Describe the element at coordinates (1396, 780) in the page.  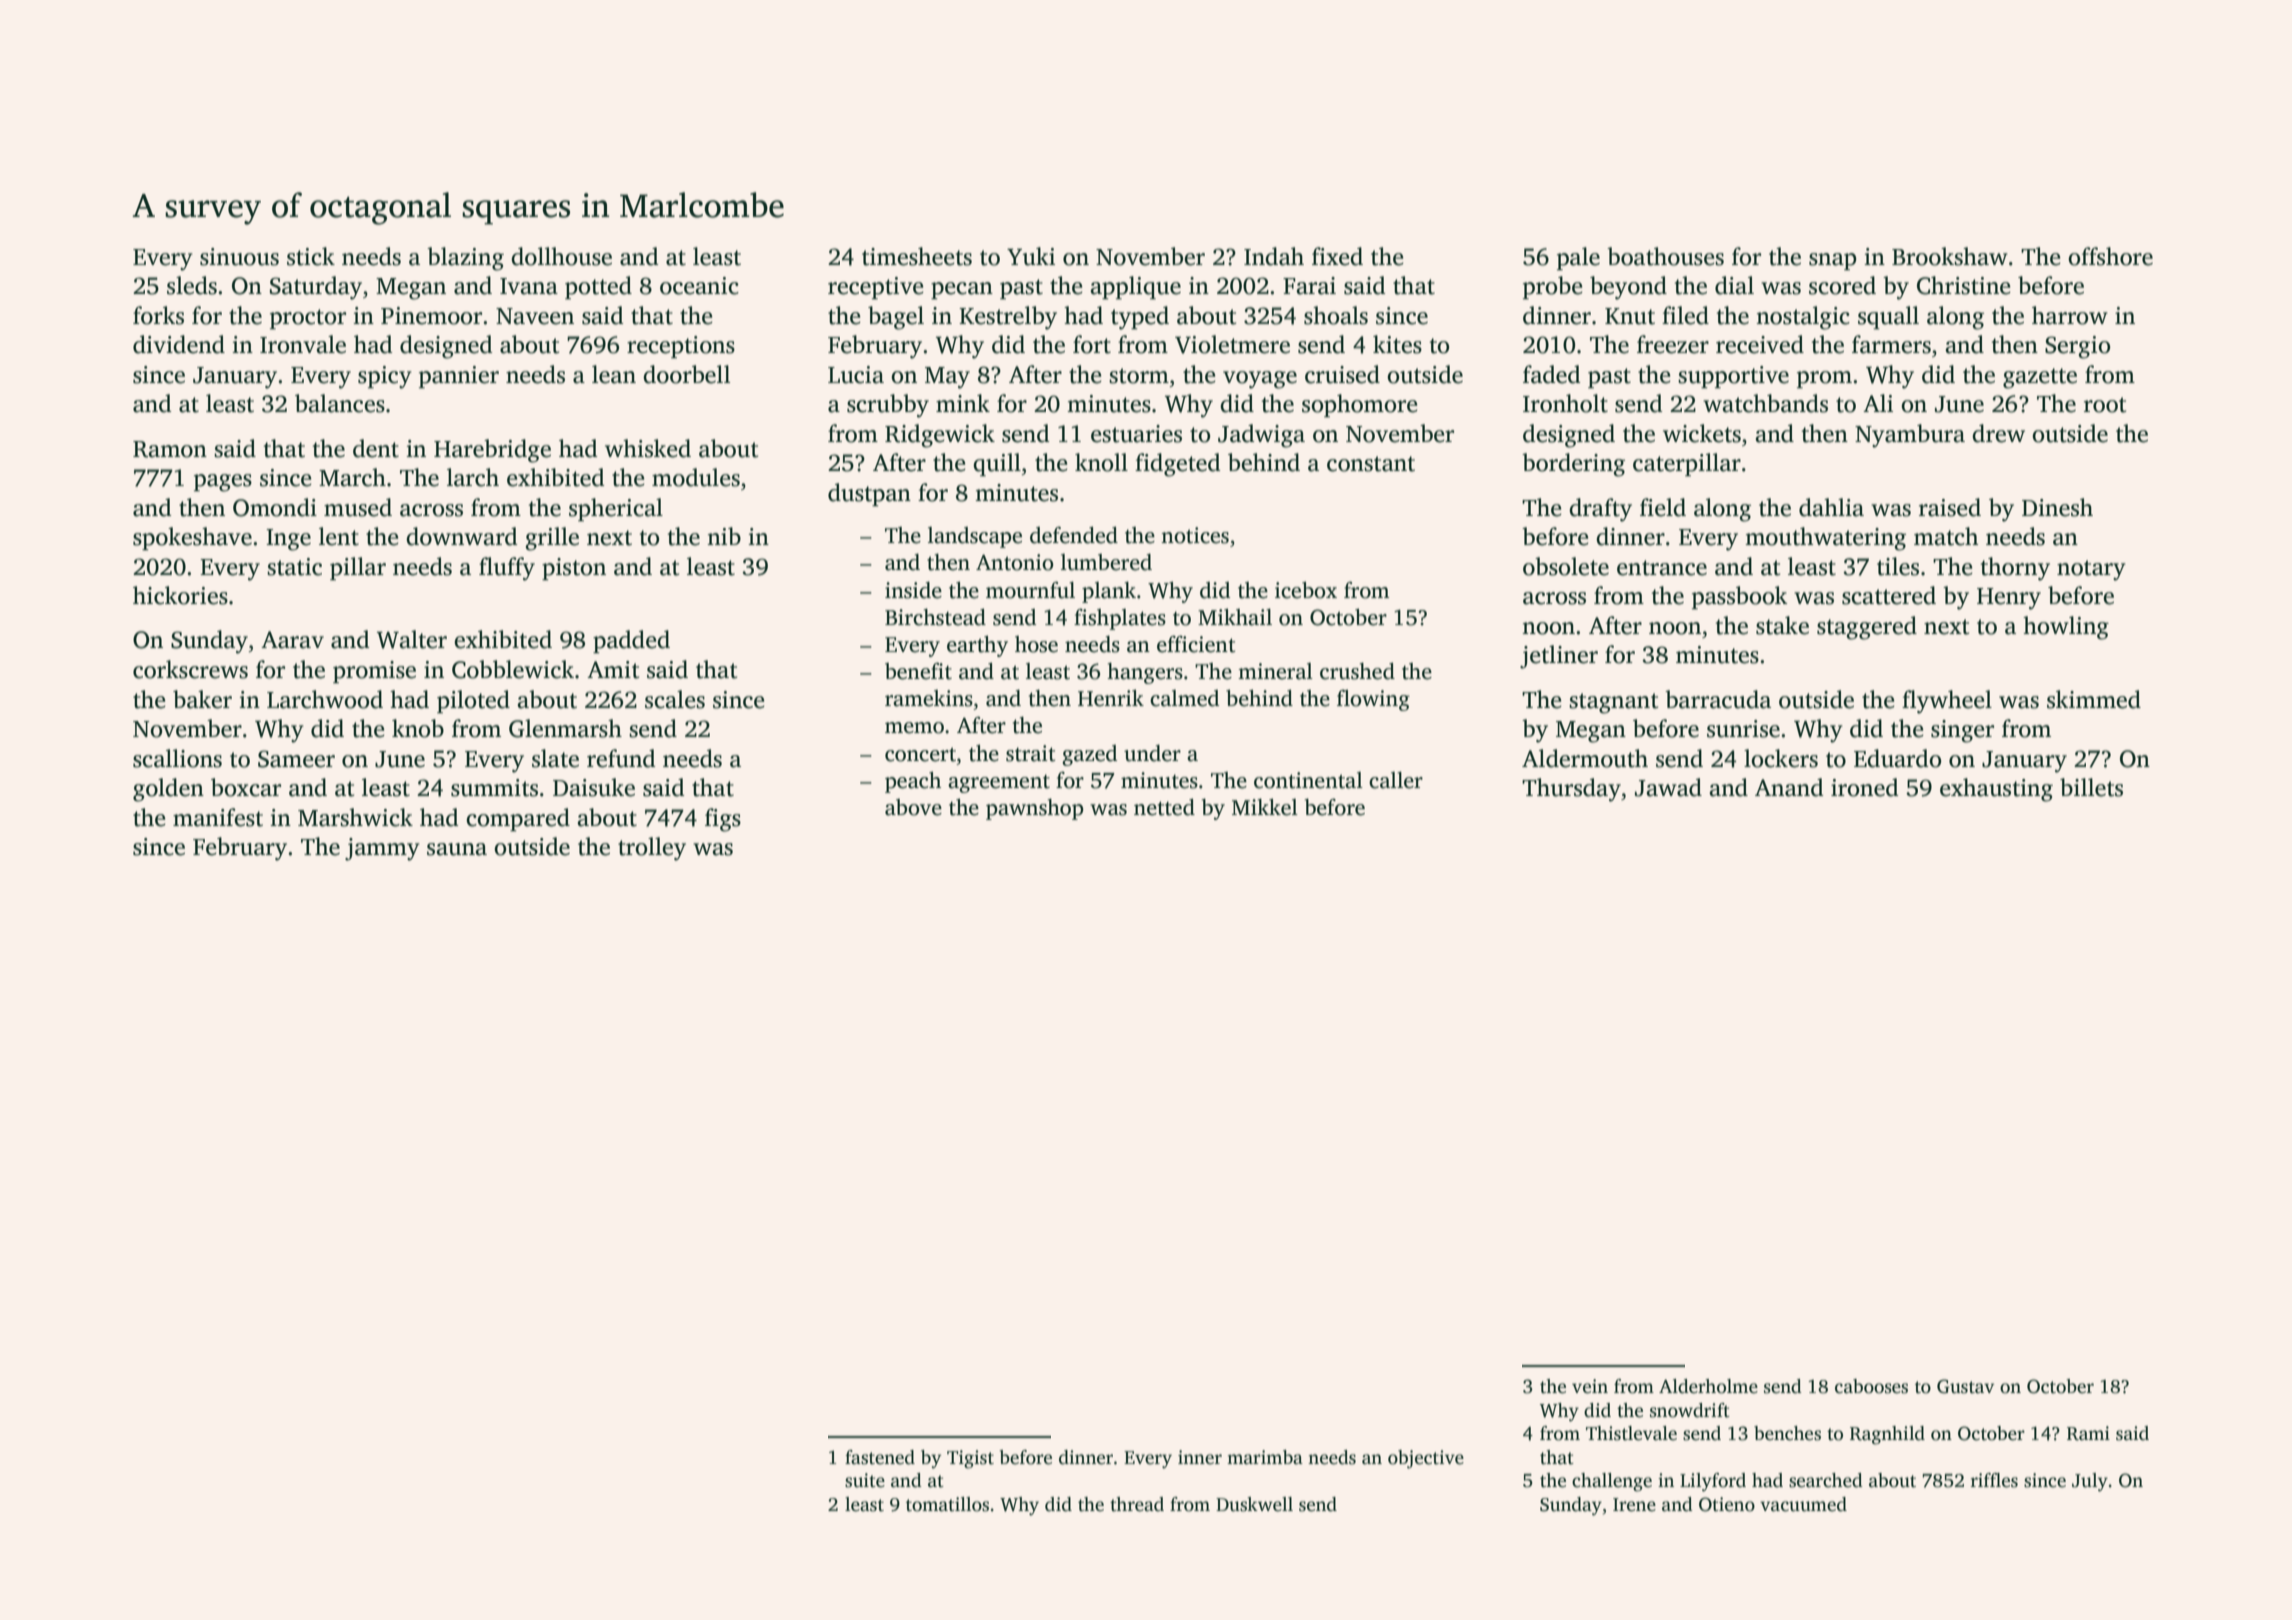
I see `caller` at that location.
